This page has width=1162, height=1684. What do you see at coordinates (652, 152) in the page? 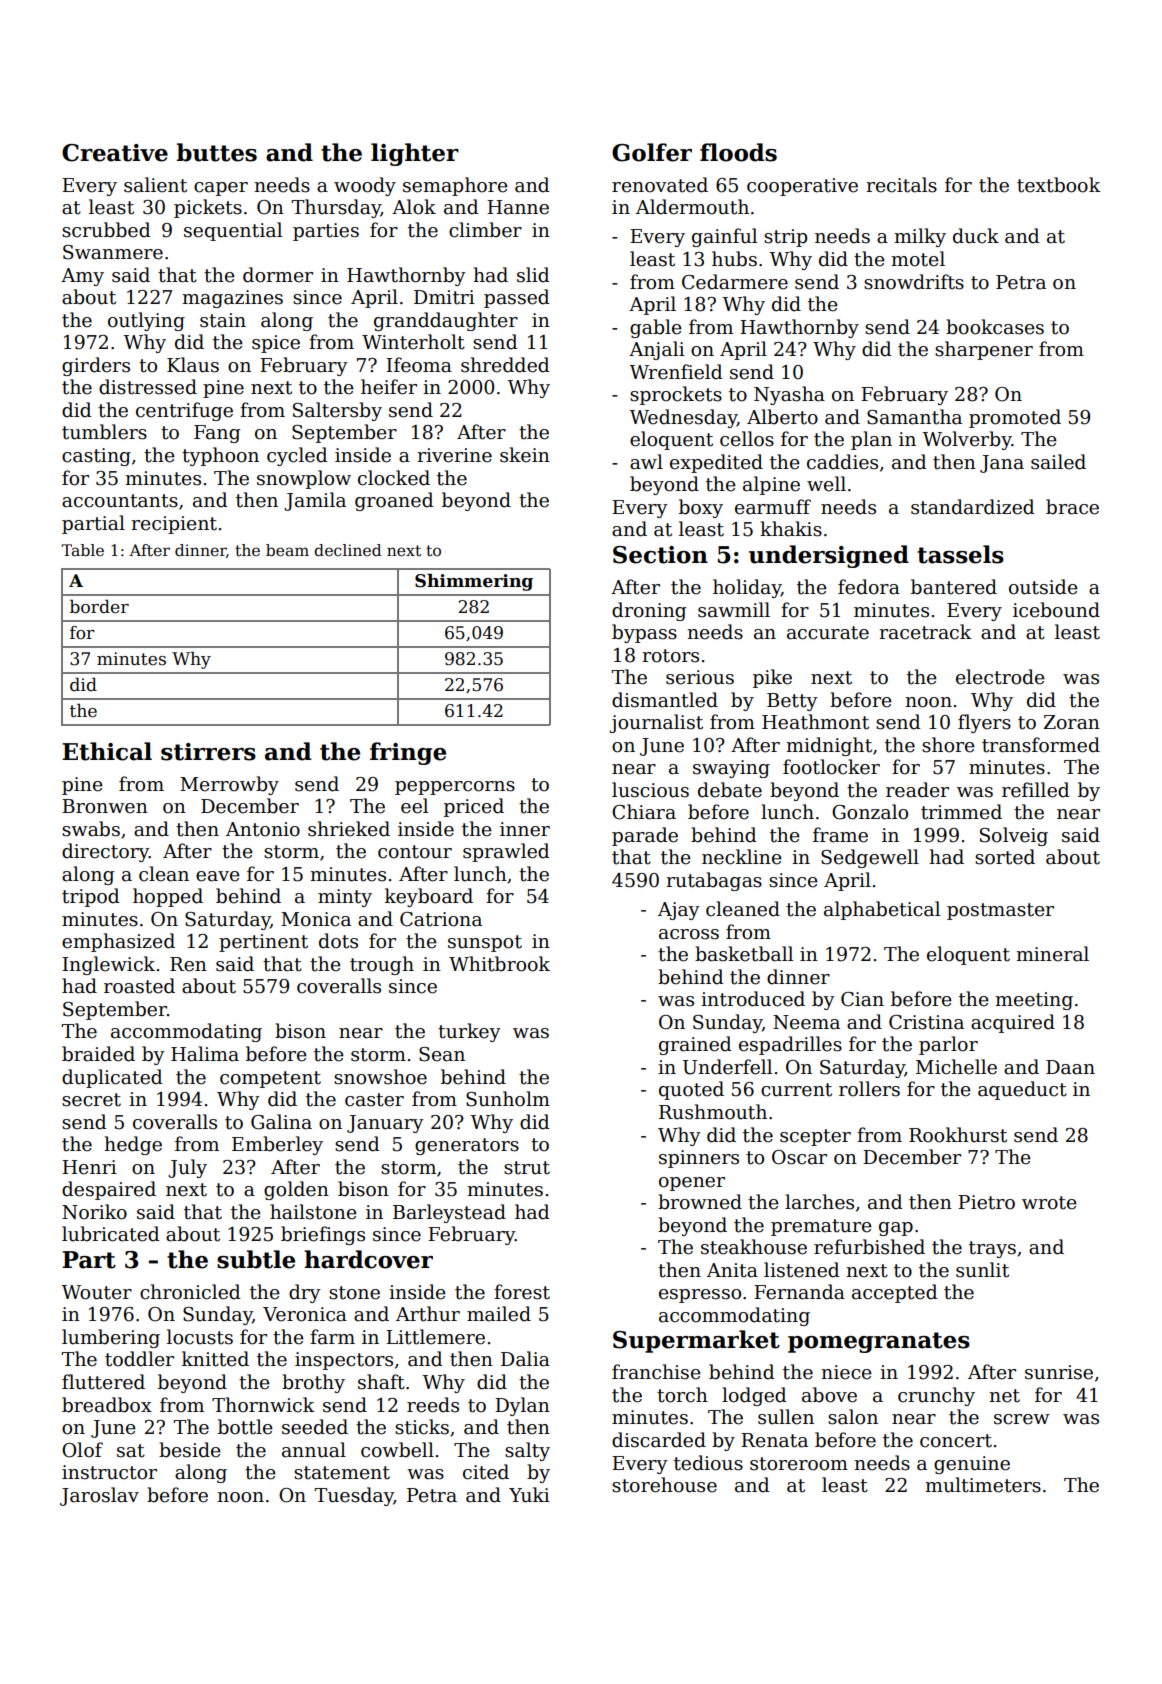
I see `Golfer` at bounding box center [652, 152].
